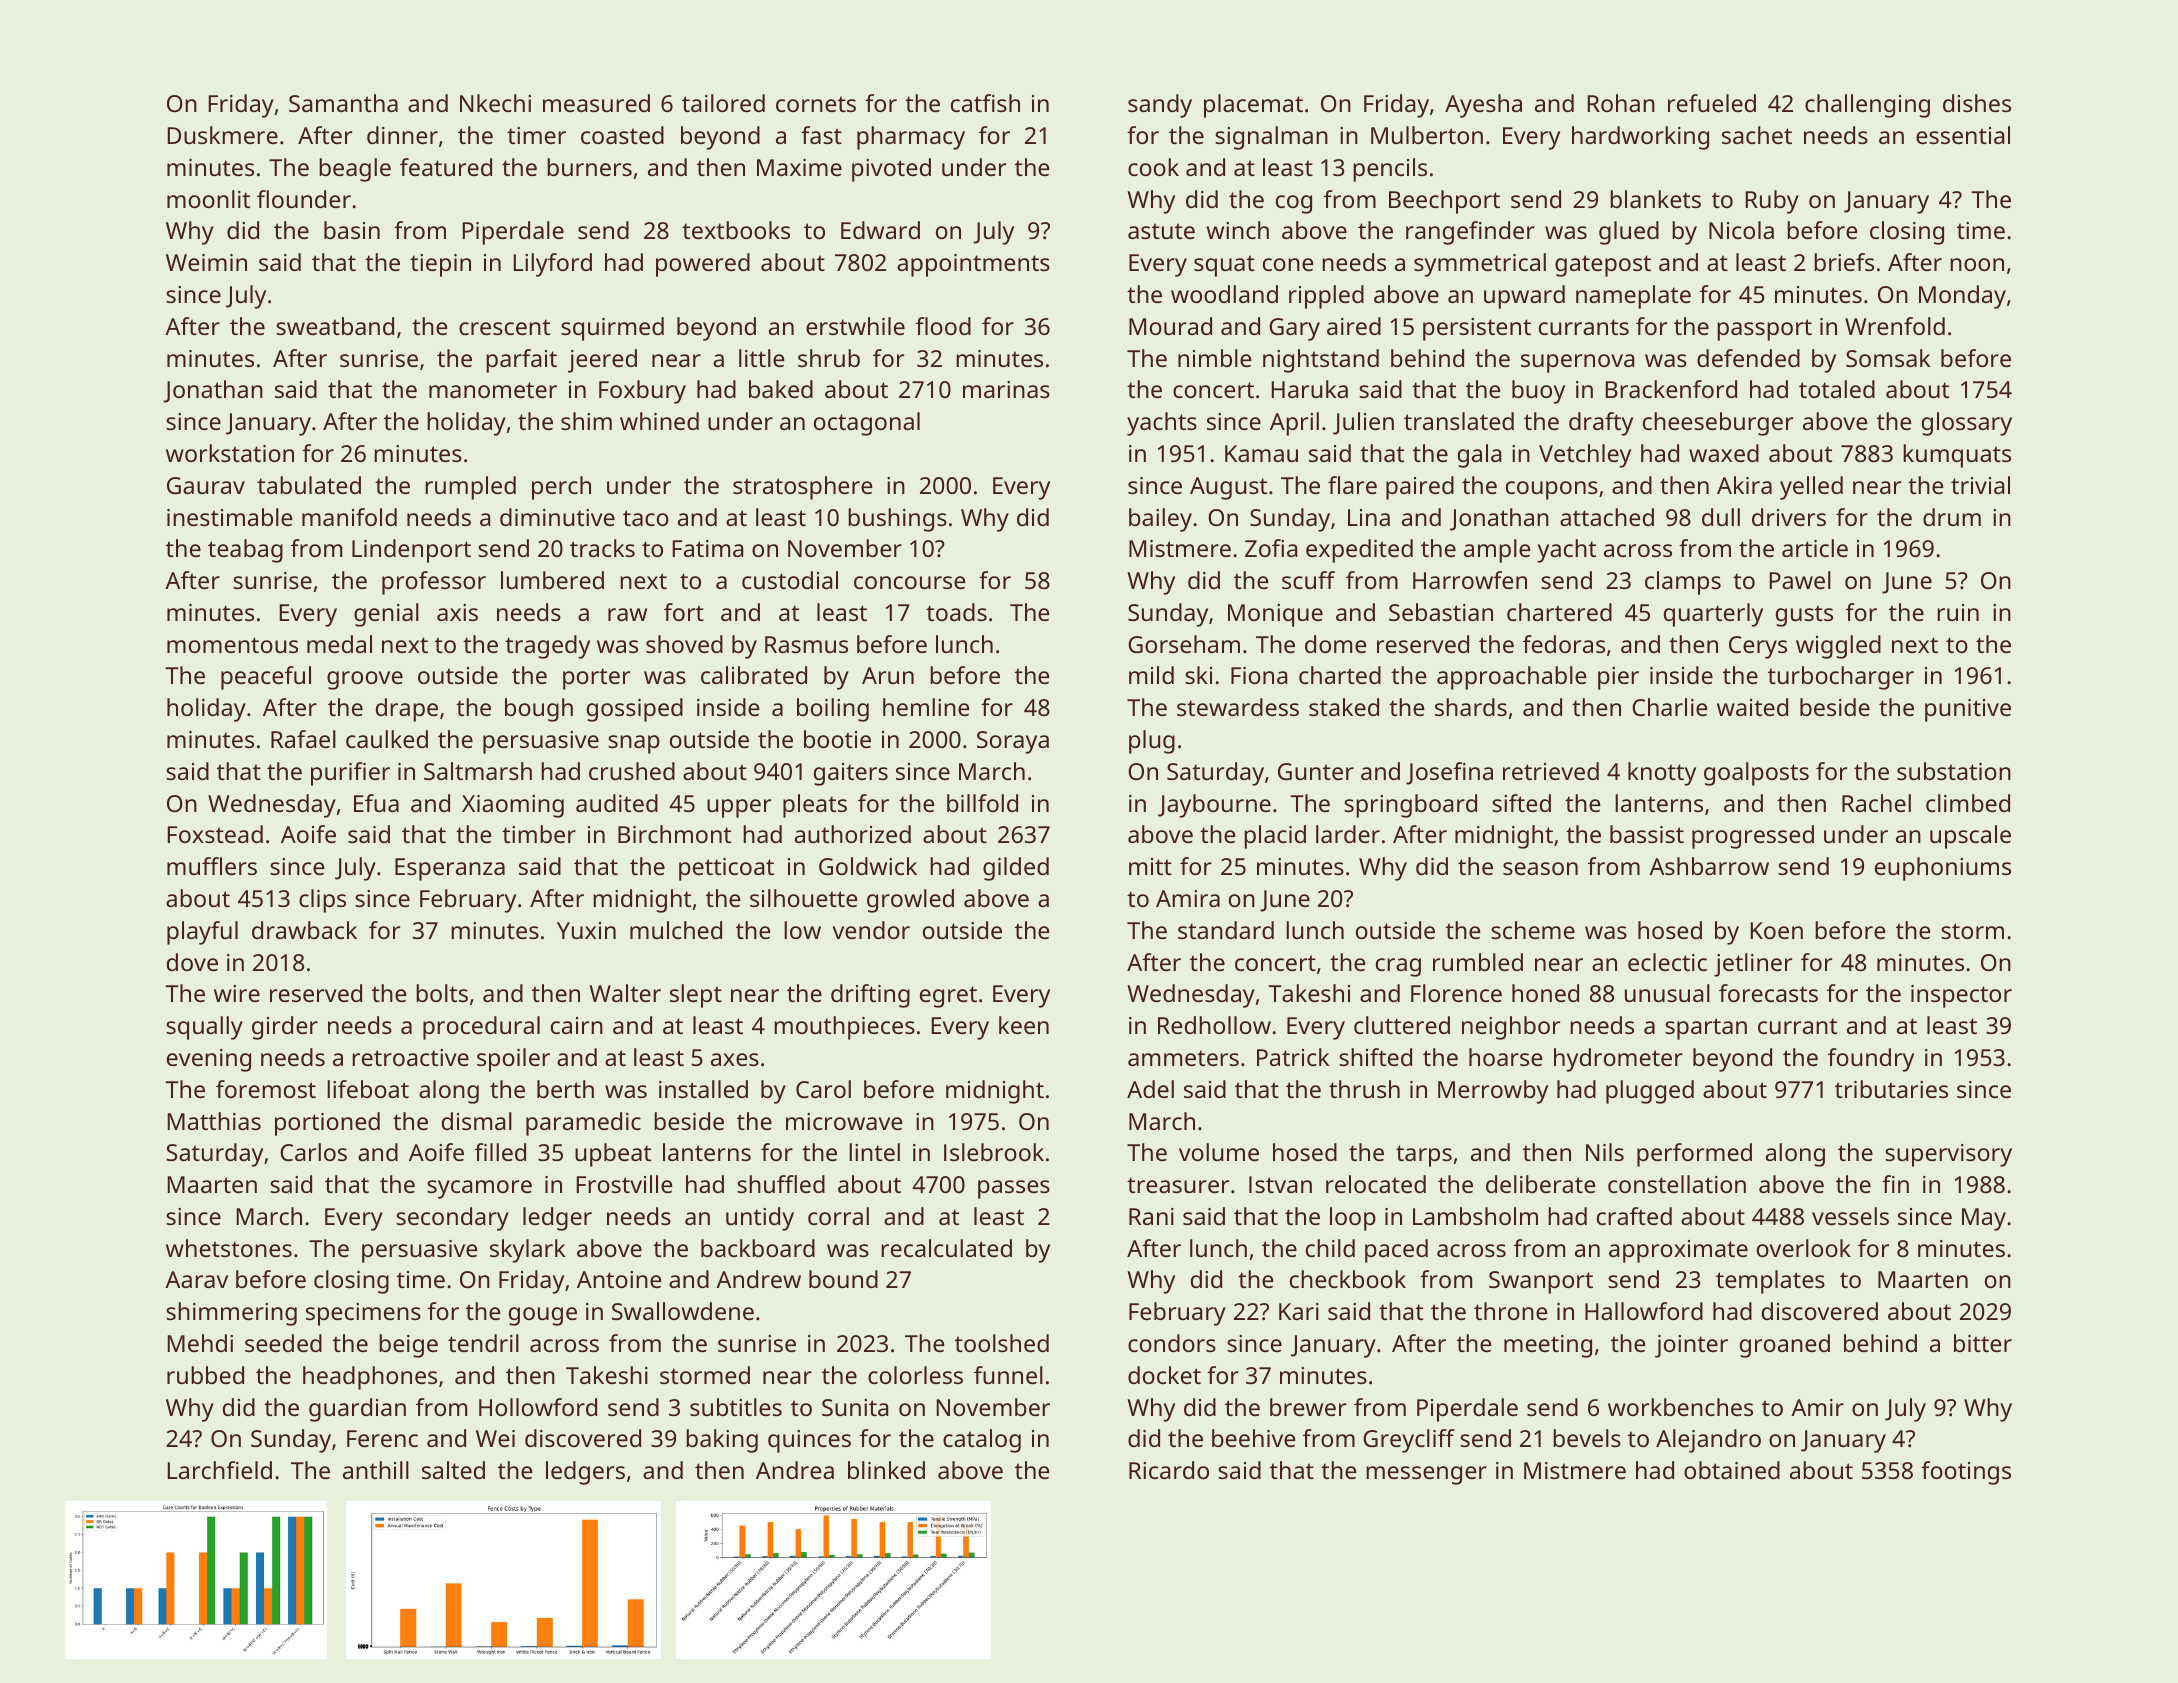 Image resolution: width=2178 pixels, height=1683 pixels. I want to click on cornets, so click(816, 104).
